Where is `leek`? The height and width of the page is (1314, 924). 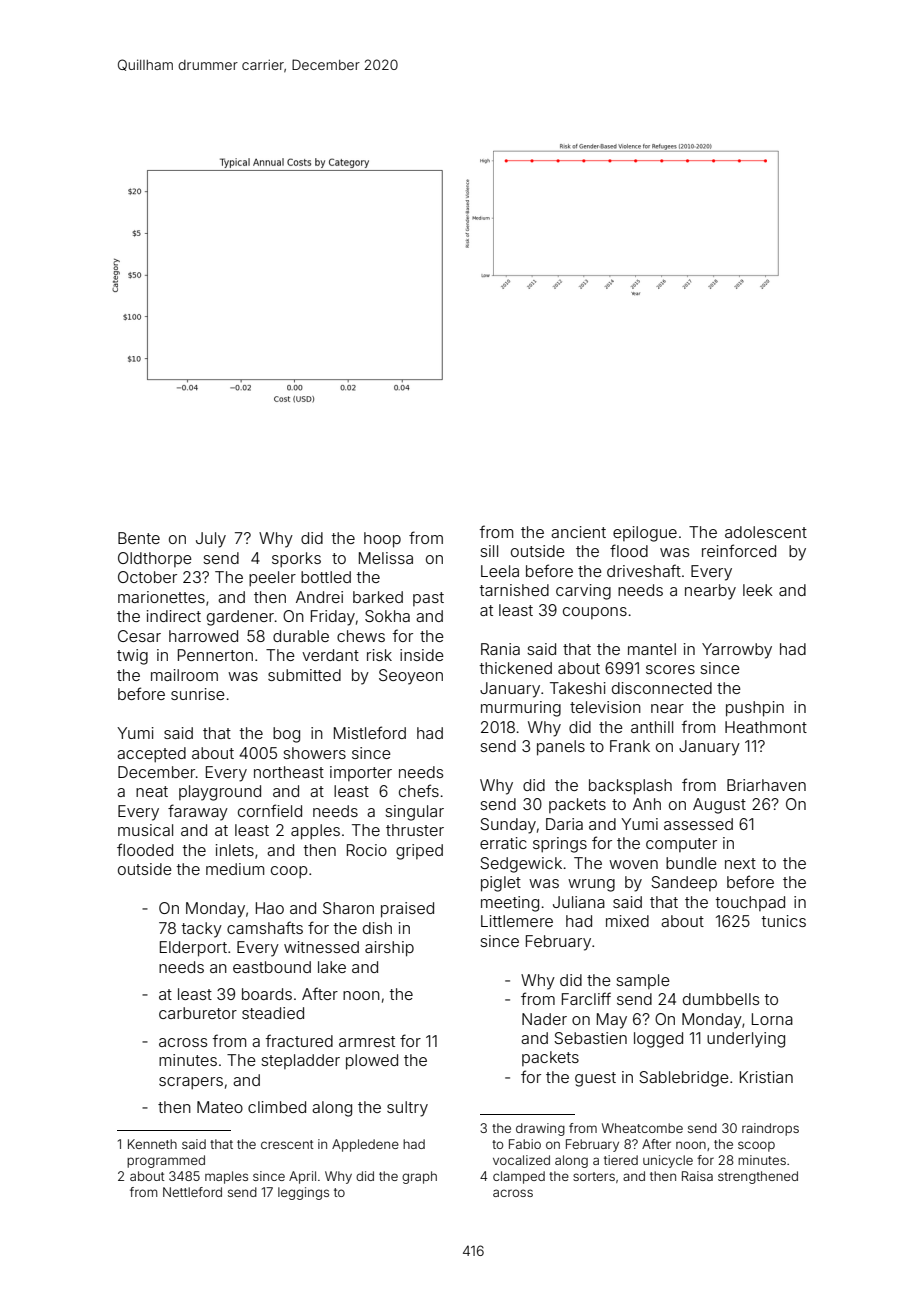
leek is located at coordinates (758, 590).
